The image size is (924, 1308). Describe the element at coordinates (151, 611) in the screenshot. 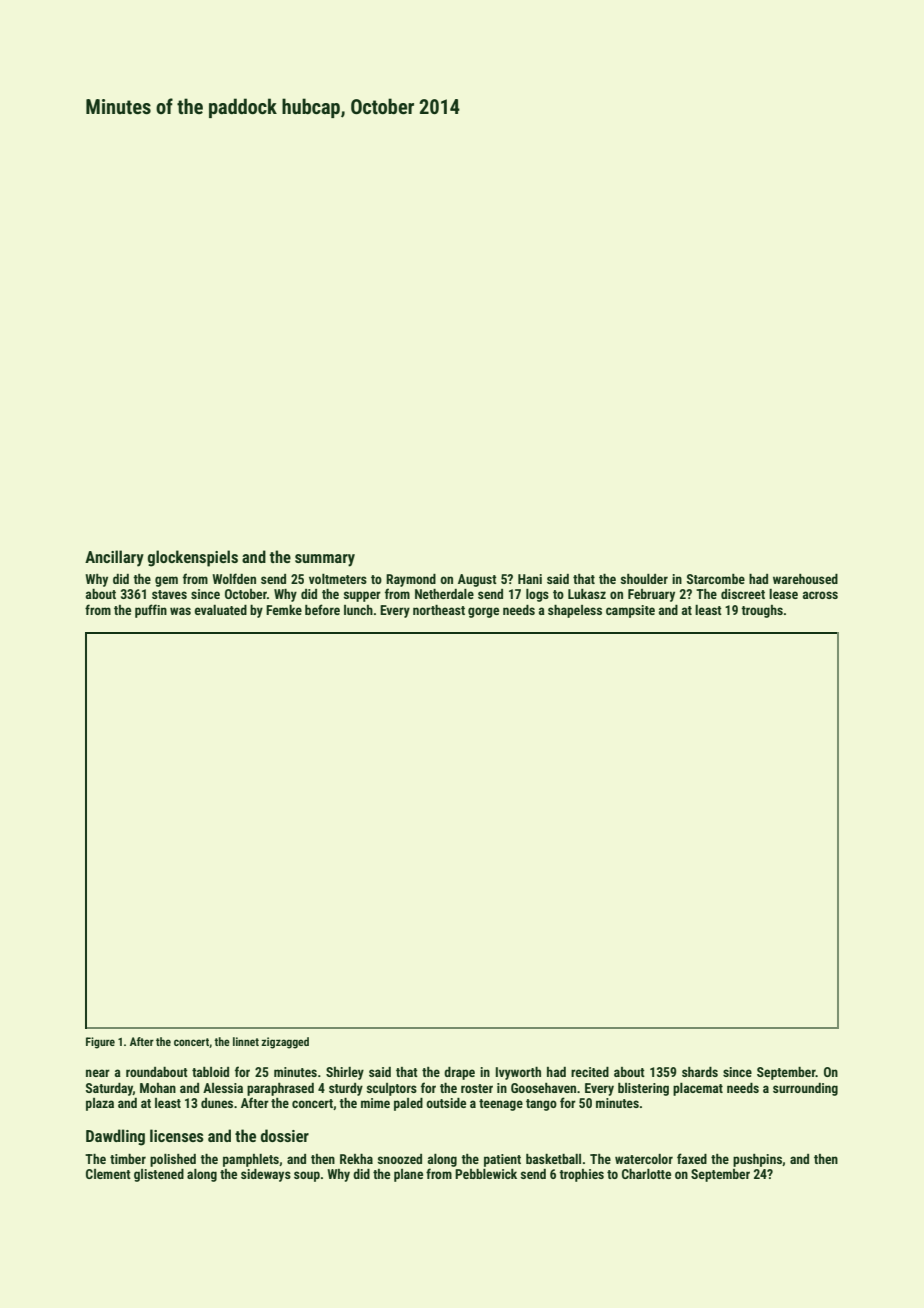

I see `puffin` at that location.
